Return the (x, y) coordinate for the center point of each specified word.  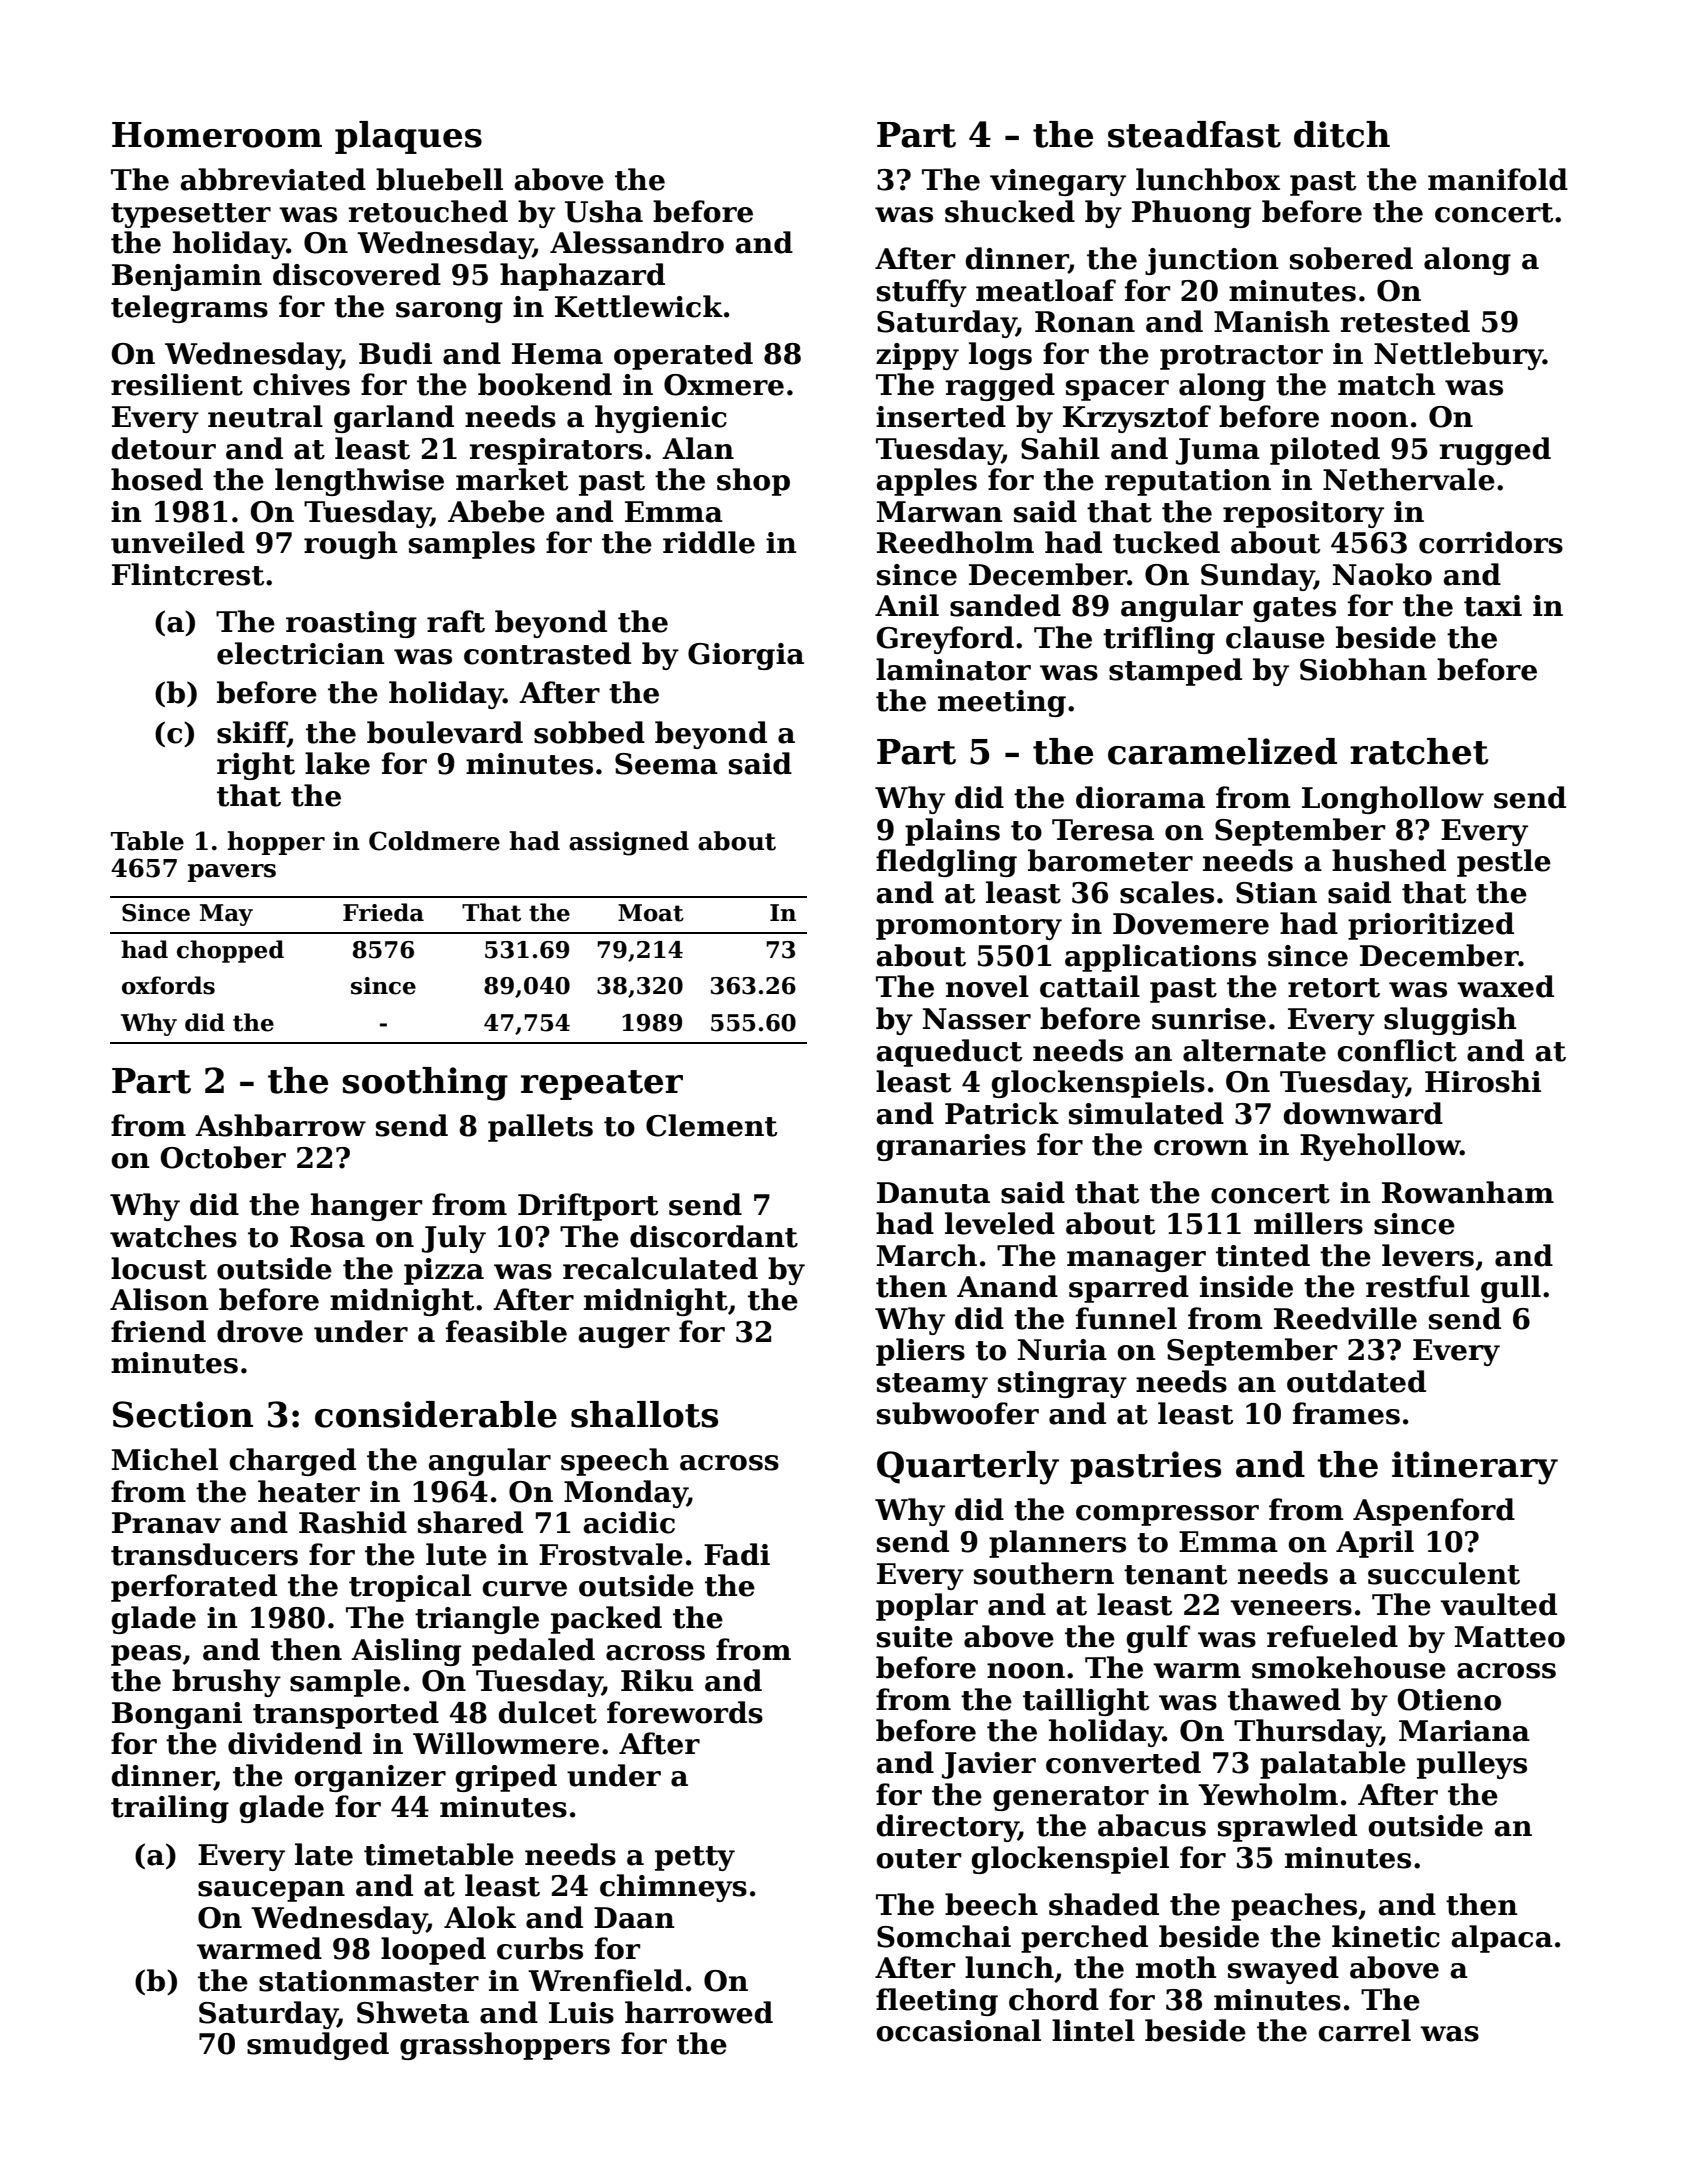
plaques (408, 137)
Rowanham (1468, 1192)
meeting (1002, 703)
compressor (1167, 1515)
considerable (436, 1414)
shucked (1010, 211)
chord (1054, 1999)
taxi (1493, 606)
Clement (711, 1125)
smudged (318, 2046)
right (256, 766)
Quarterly (968, 1468)
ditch (1342, 134)
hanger (366, 1207)
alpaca (1502, 1939)
